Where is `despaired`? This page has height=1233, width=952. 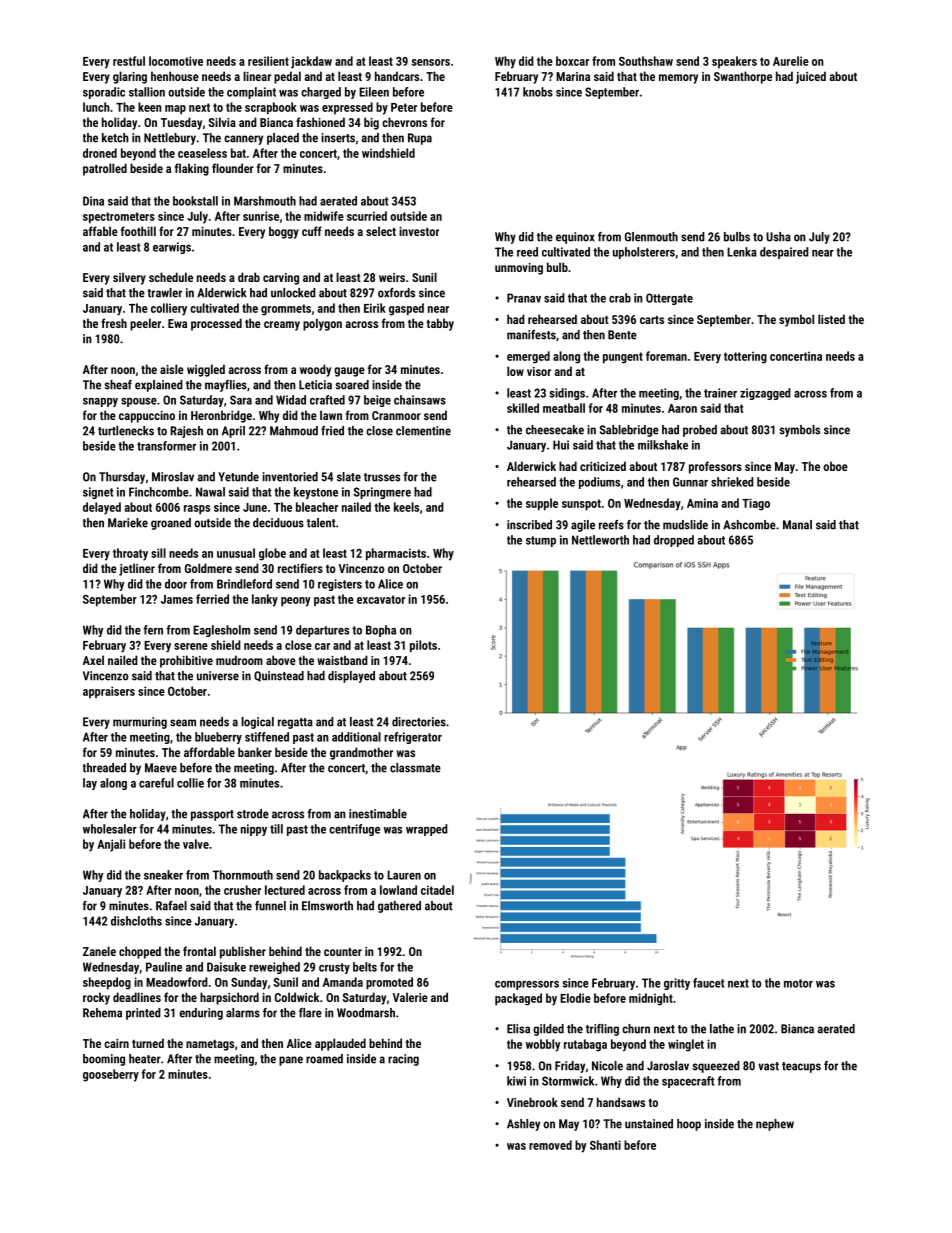
despaired is located at coordinates (784, 253).
